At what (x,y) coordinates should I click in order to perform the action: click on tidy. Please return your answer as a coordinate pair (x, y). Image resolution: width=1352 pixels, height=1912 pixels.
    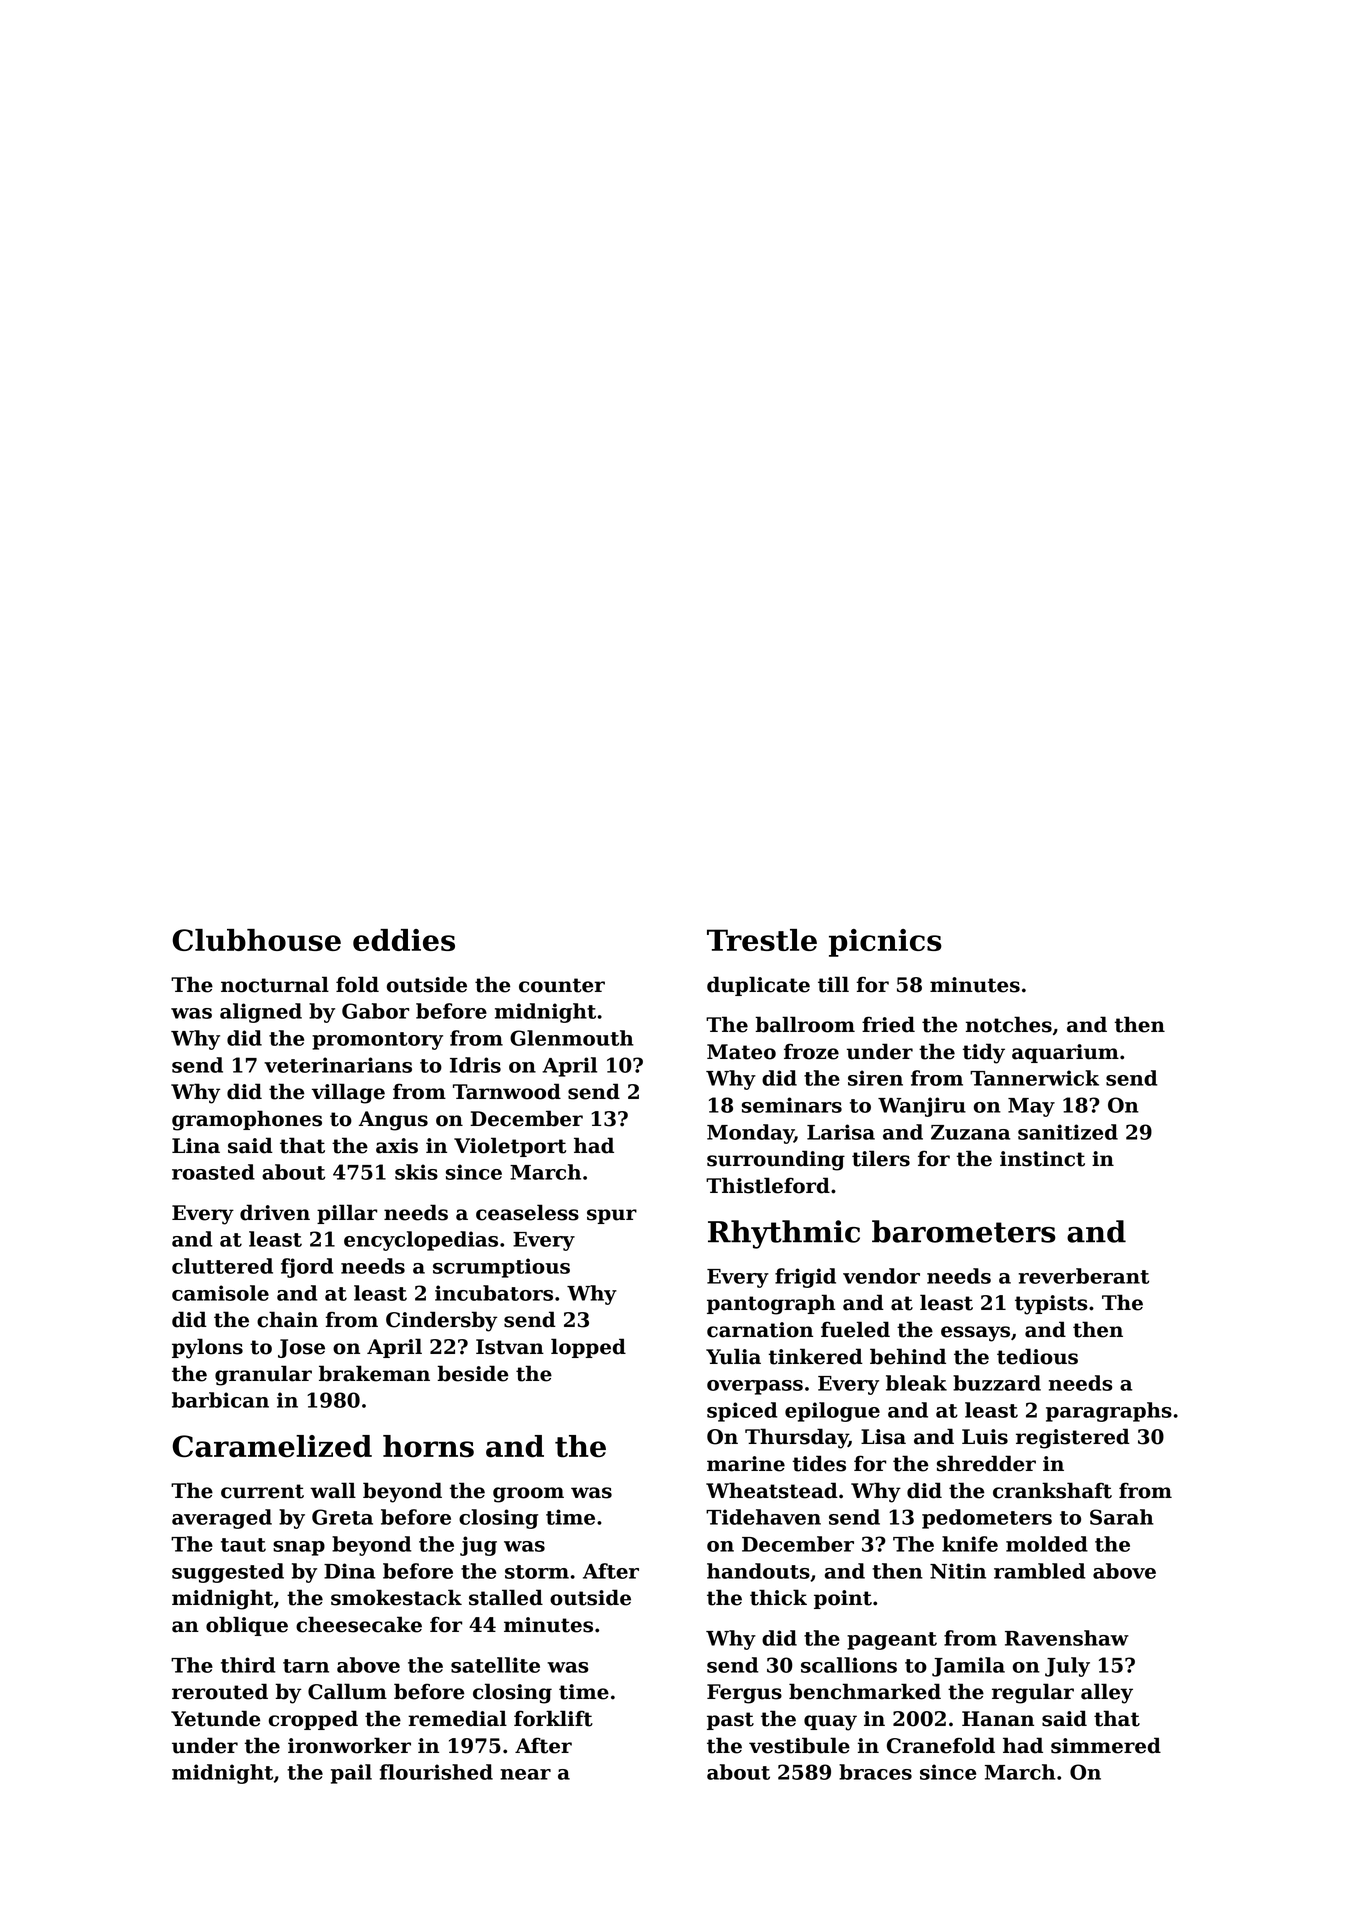
    Looking at the image, I should click on (984, 1053).
